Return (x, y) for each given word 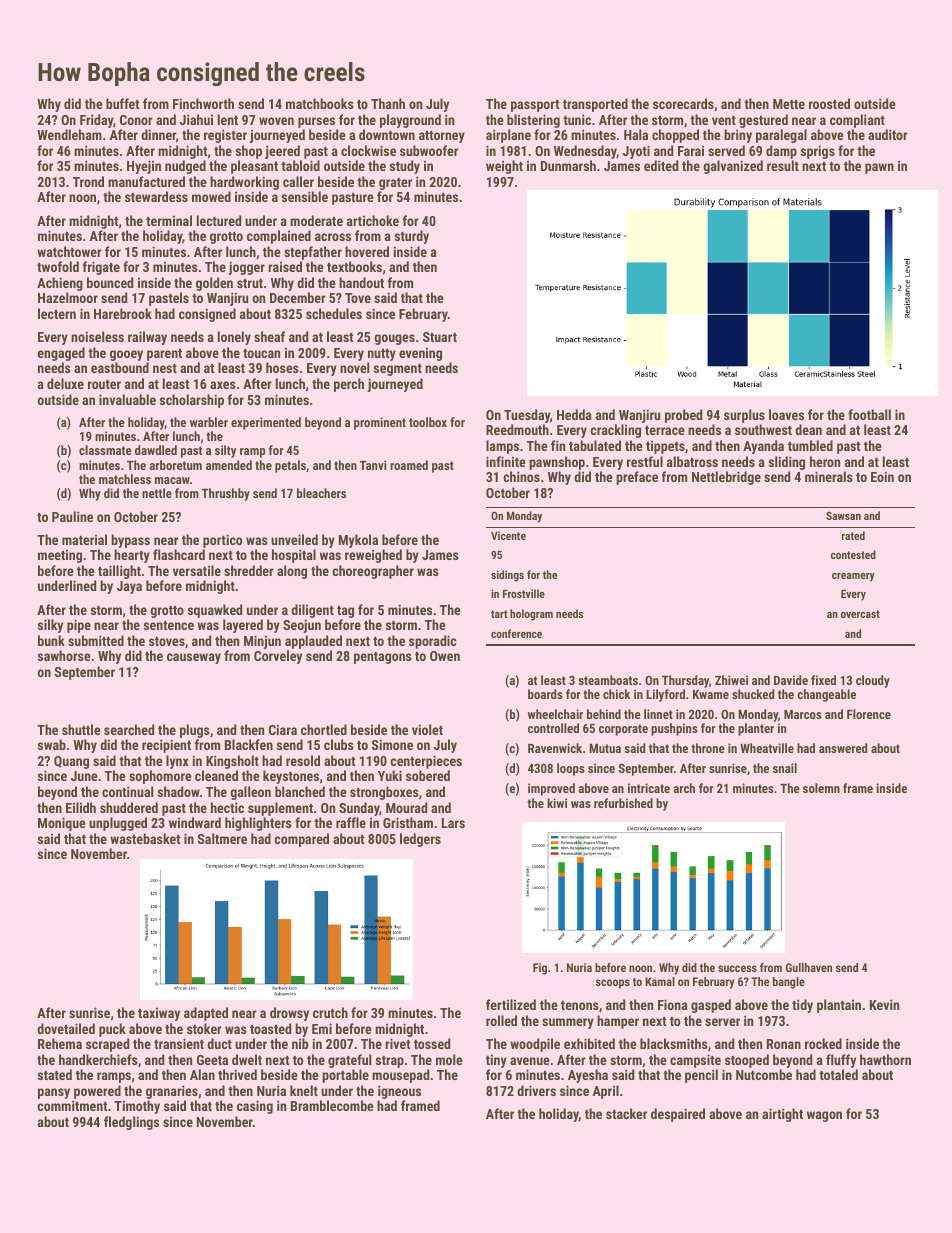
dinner (158, 134)
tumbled (810, 445)
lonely (234, 338)
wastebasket (145, 838)
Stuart (440, 337)
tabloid (300, 165)
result (783, 165)
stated (55, 1074)
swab (52, 744)
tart (499, 614)
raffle (351, 822)
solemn (821, 788)
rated (853, 535)
